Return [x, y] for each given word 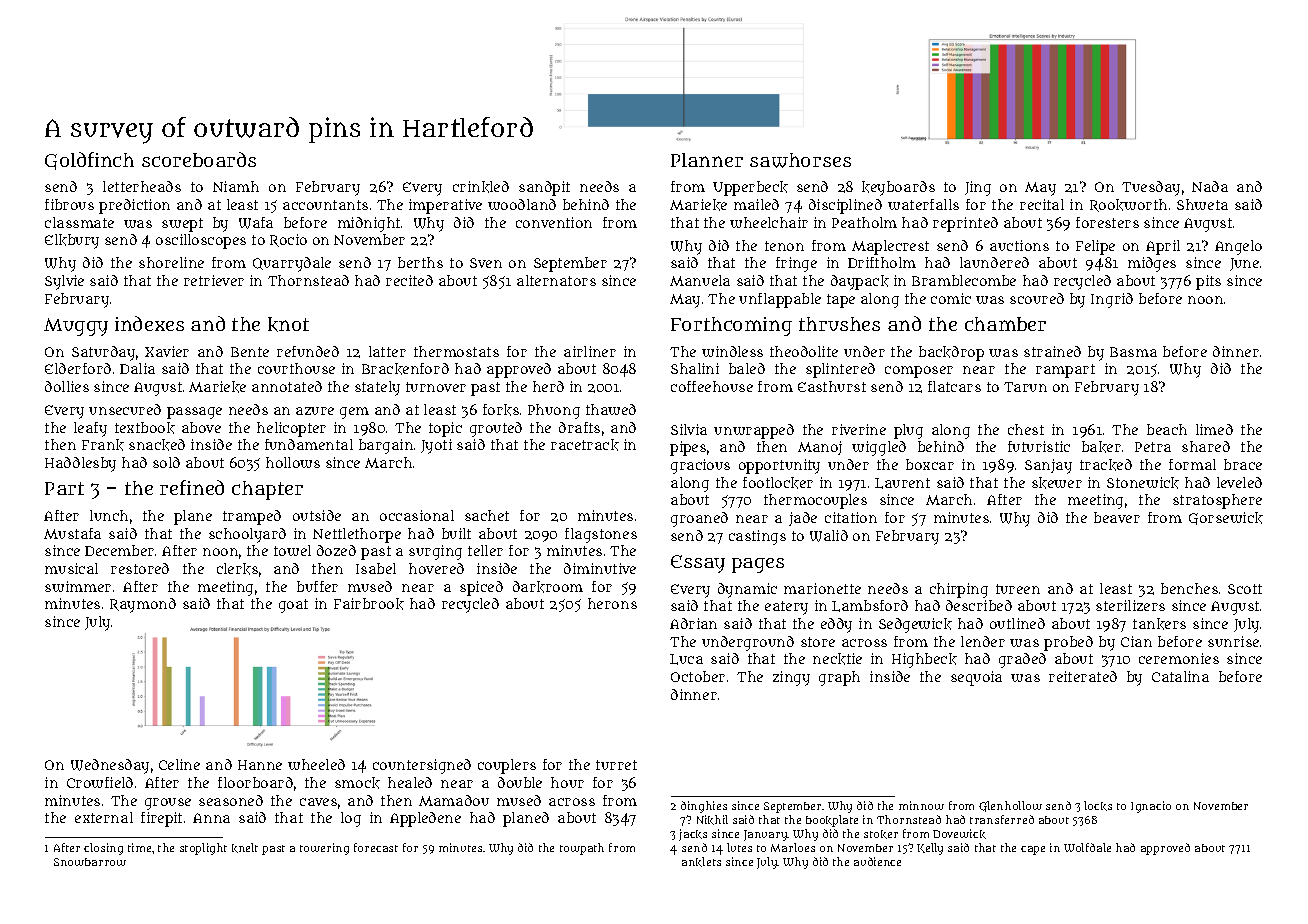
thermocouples [815, 501]
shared [1206, 446]
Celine [179, 764]
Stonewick [1143, 483]
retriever [214, 280]
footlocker [778, 483]
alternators [556, 280]
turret [616, 765]
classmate [79, 222]
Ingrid [1112, 300]
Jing [978, 188]
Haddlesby [80, 464]
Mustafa [72, 533]
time [139, 847]
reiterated [1083, 676]
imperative [445, 206]
